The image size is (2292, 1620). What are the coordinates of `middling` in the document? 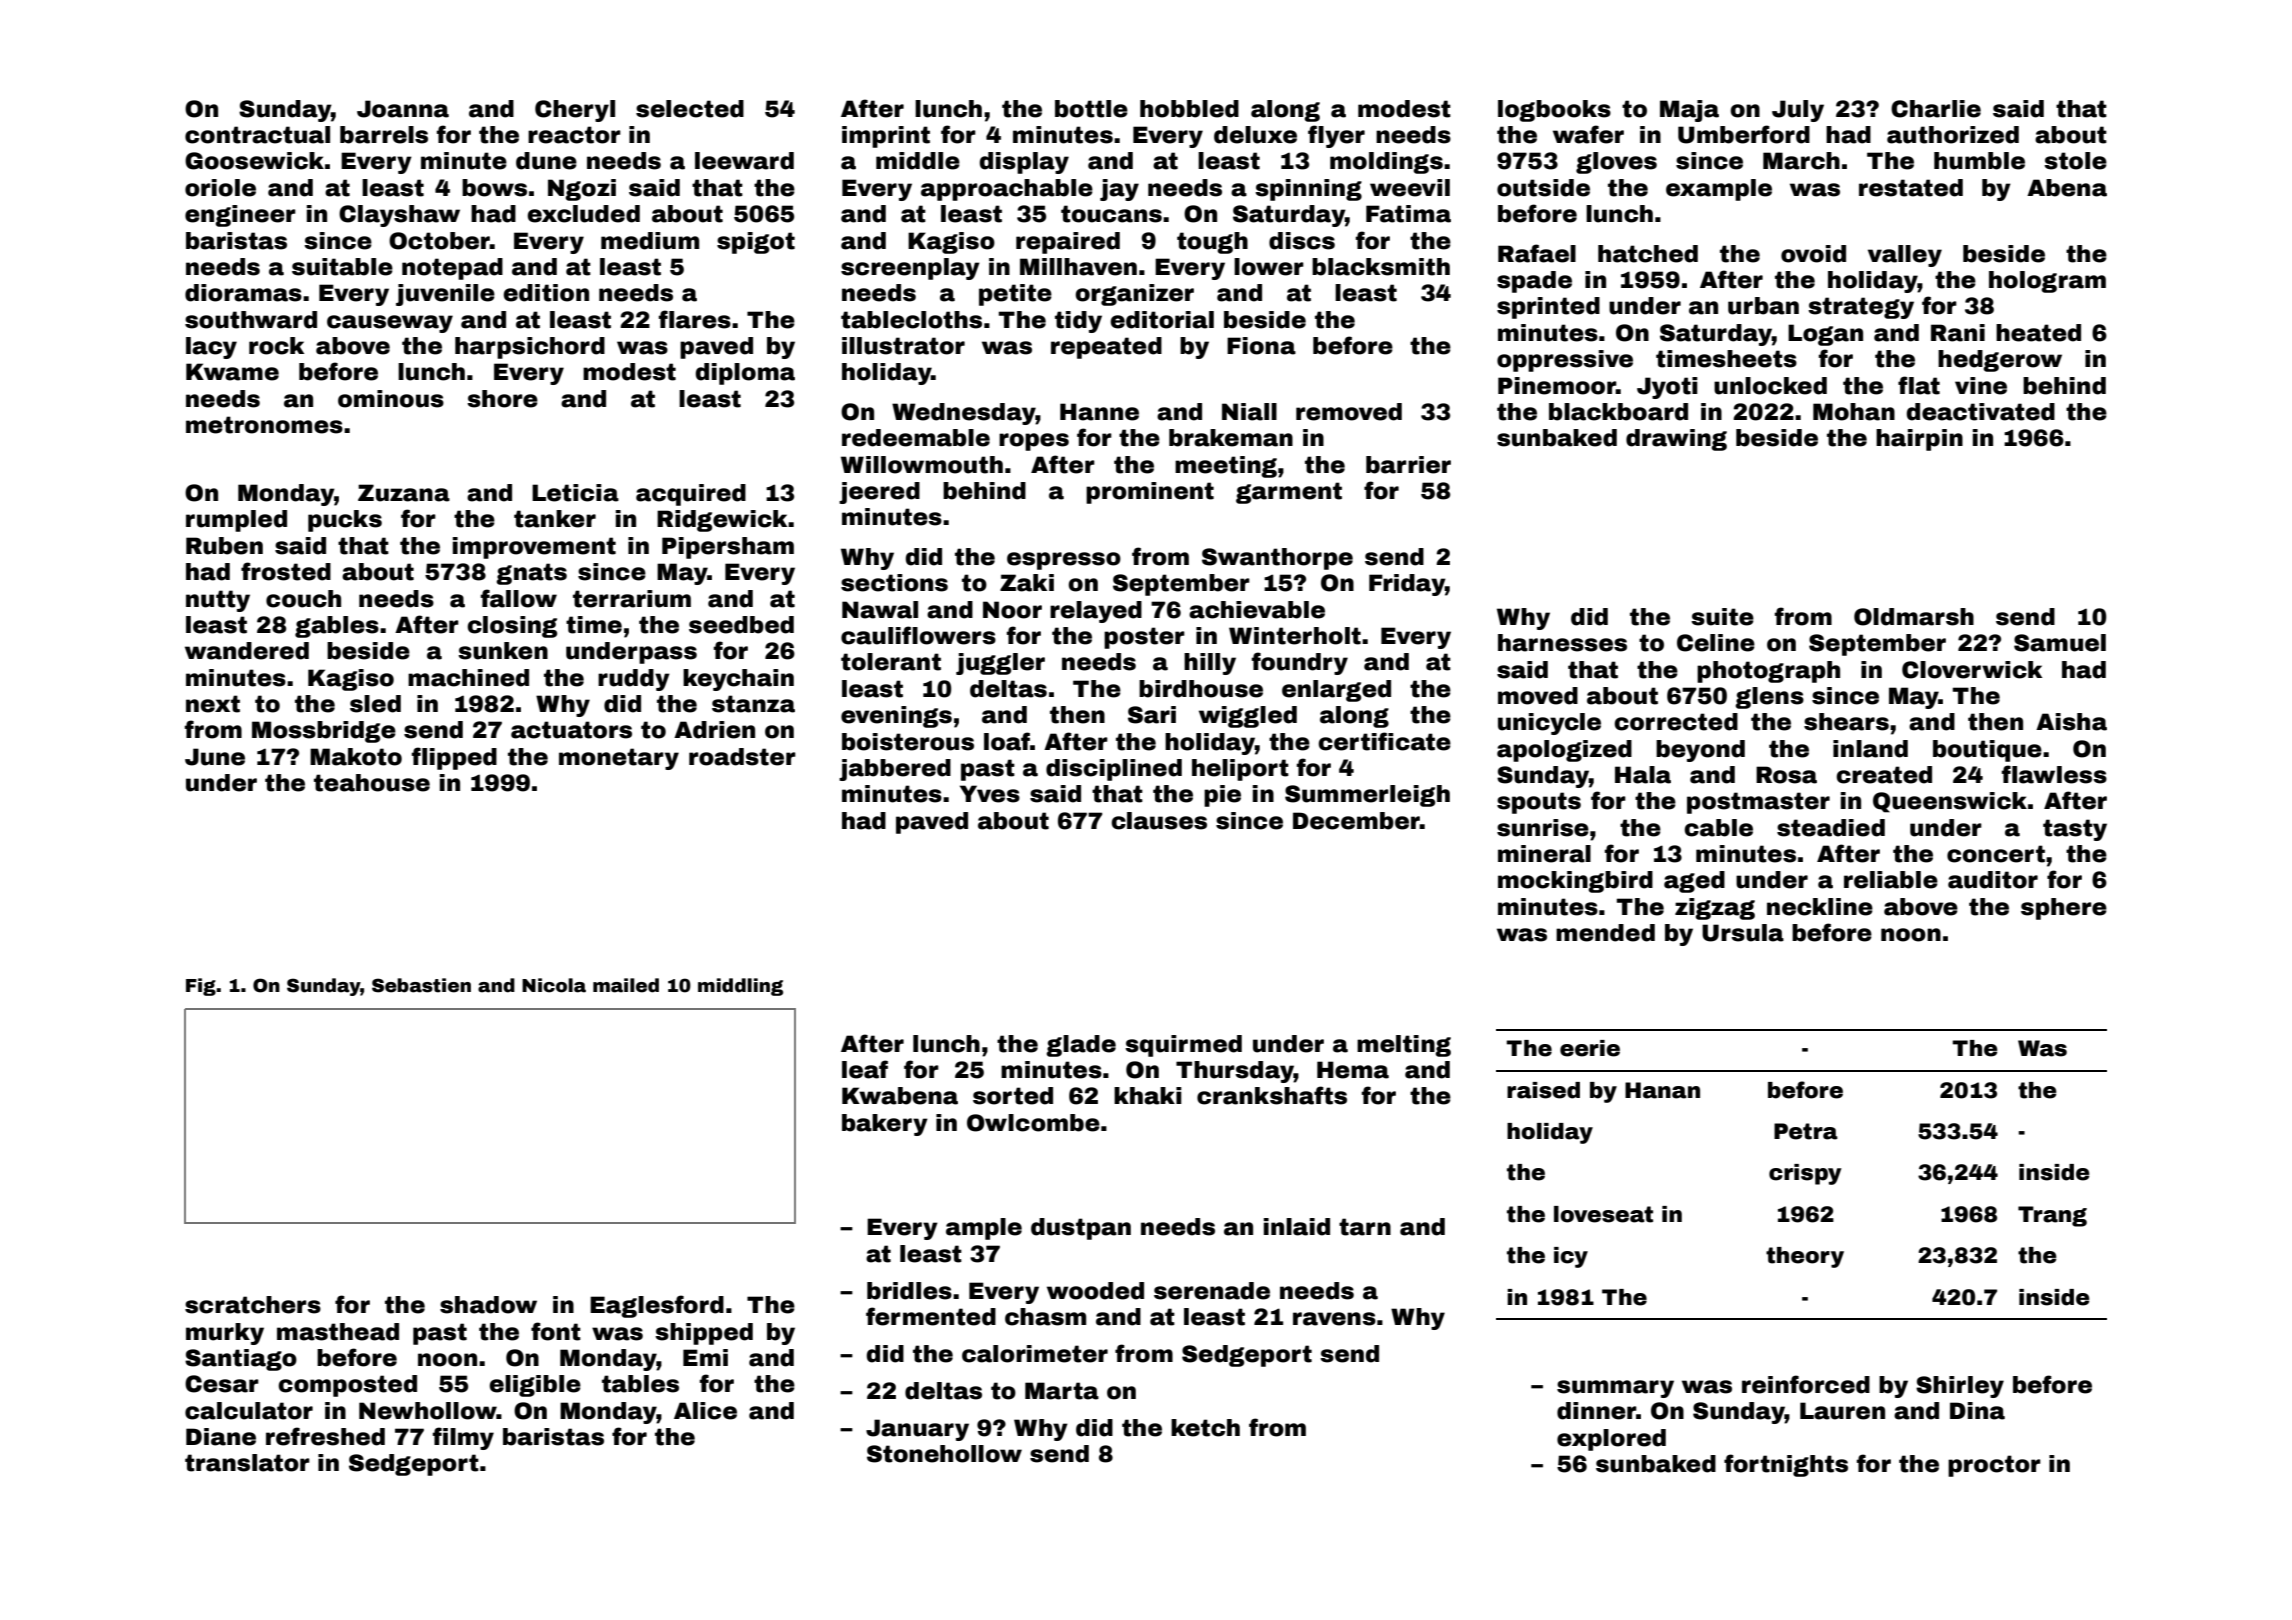 It's located at (740, 987).
